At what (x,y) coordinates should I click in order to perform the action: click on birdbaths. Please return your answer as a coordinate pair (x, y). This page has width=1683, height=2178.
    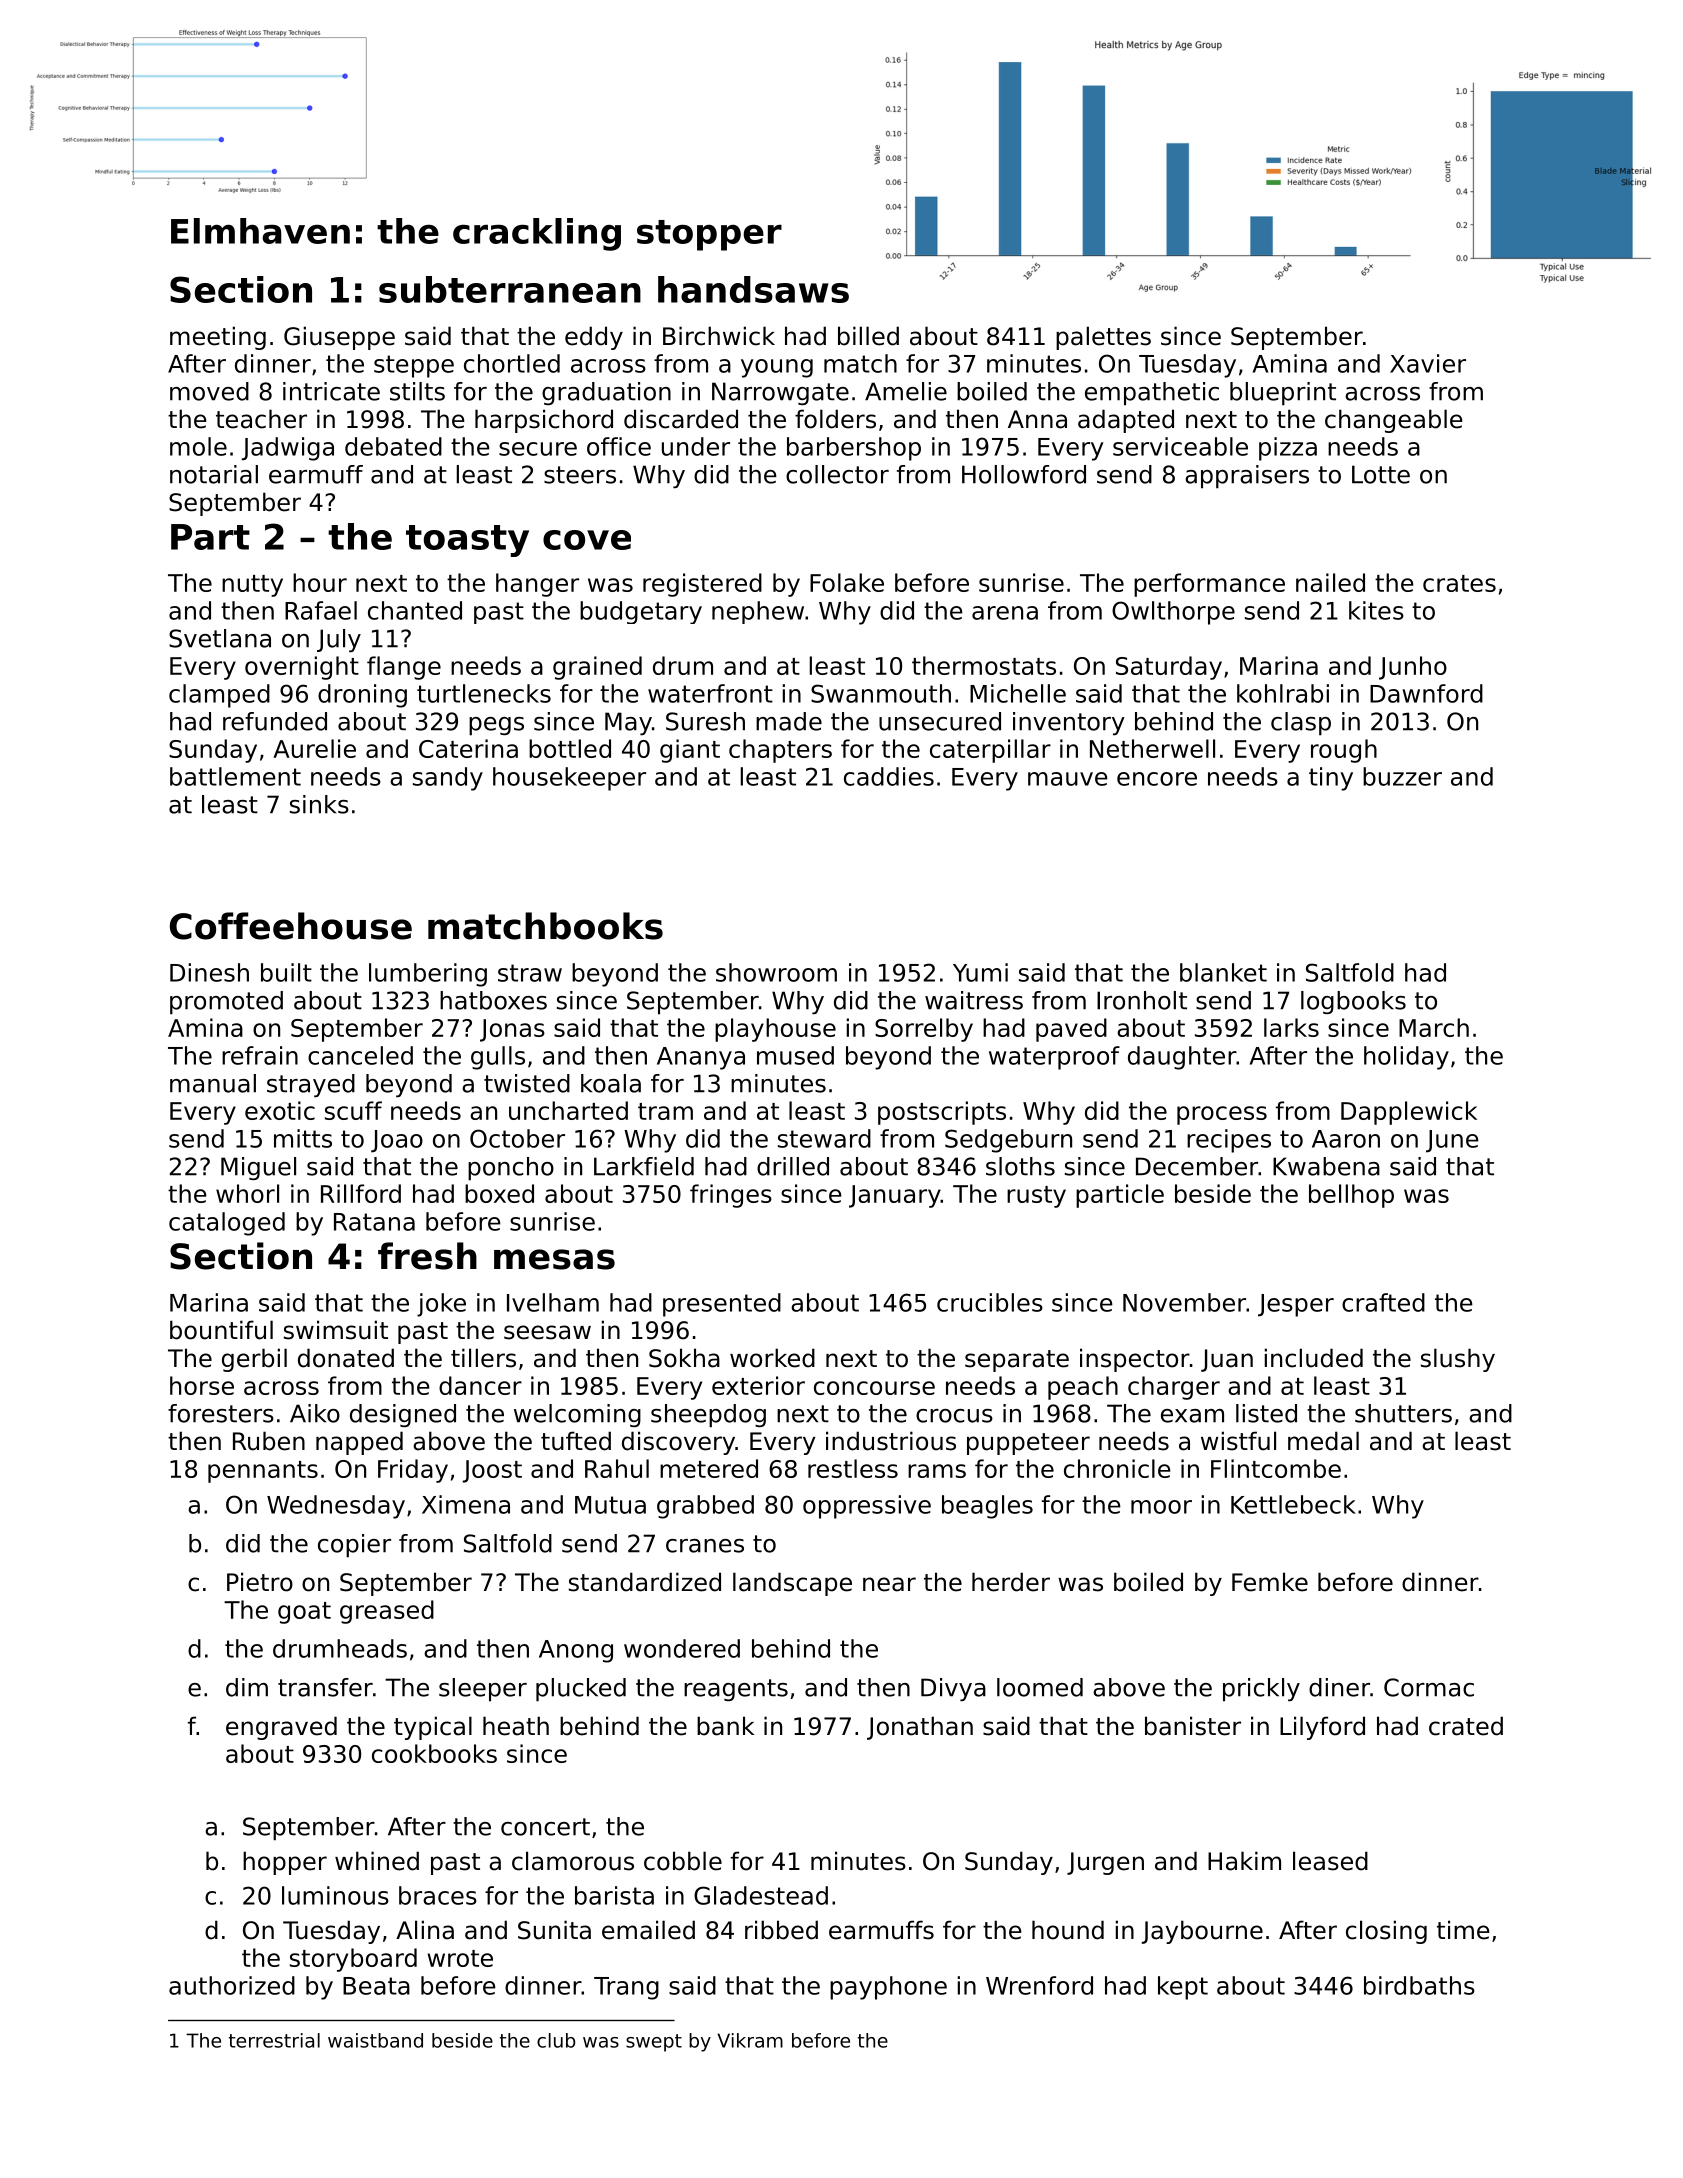
    Looking at the image, I should click on (1419, 1985).
